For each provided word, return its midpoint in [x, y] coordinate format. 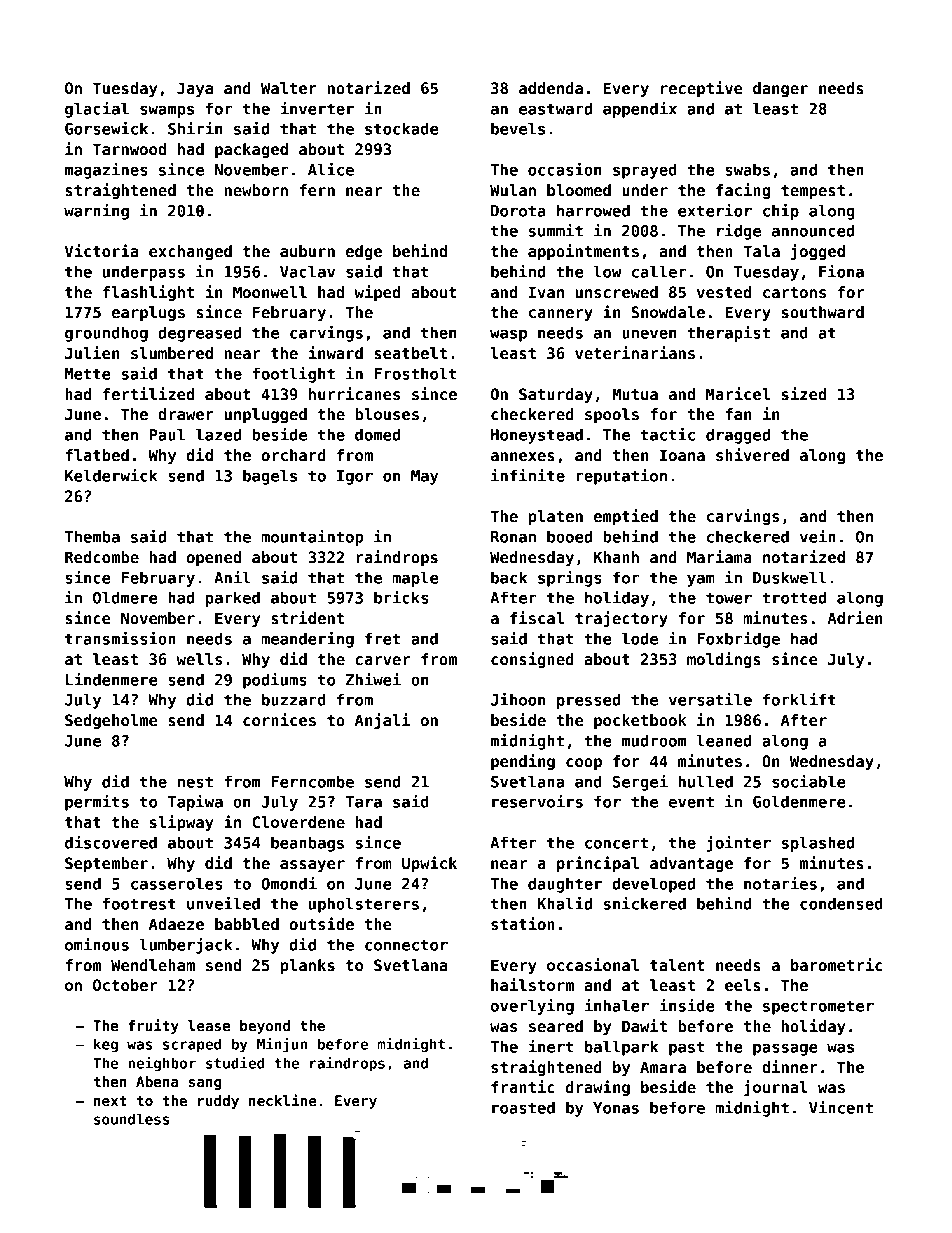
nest [195, 782]
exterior [715, 210]
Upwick [429, 864]
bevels [518, 128]
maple [415, 579]
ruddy [218, 1102]
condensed [841, 903]
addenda [551, 88]
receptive [702, 89]
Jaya [195, 89]
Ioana [682, 455]
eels [743, 985]
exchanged [190, 252]
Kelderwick [111, 475]
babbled [247, 924]
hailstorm [532, 984]
